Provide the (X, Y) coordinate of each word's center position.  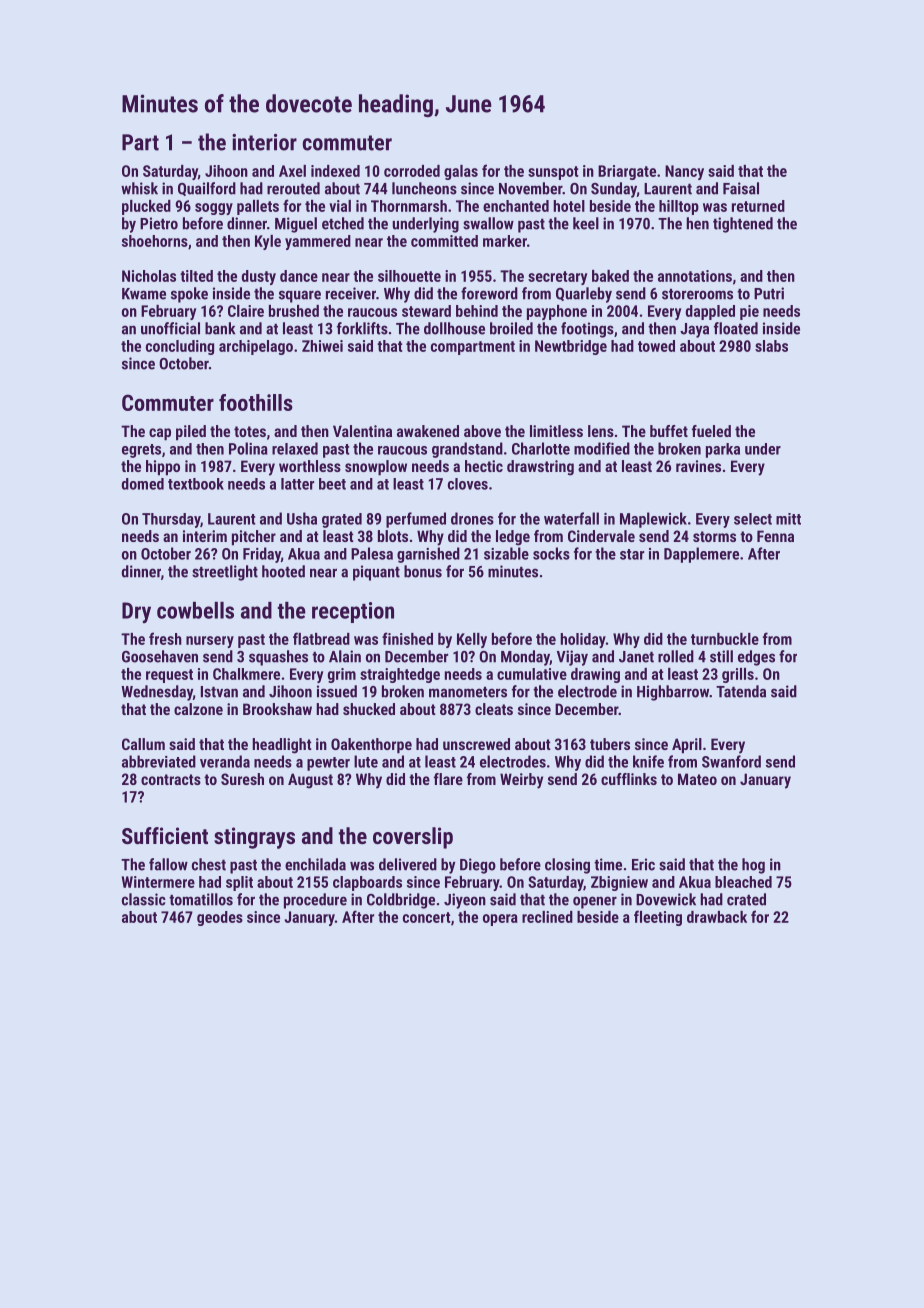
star (632, 554)
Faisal (741, 188)
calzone (198, 709)
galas (461, 172)
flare (448, 779)
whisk (139, 188)
